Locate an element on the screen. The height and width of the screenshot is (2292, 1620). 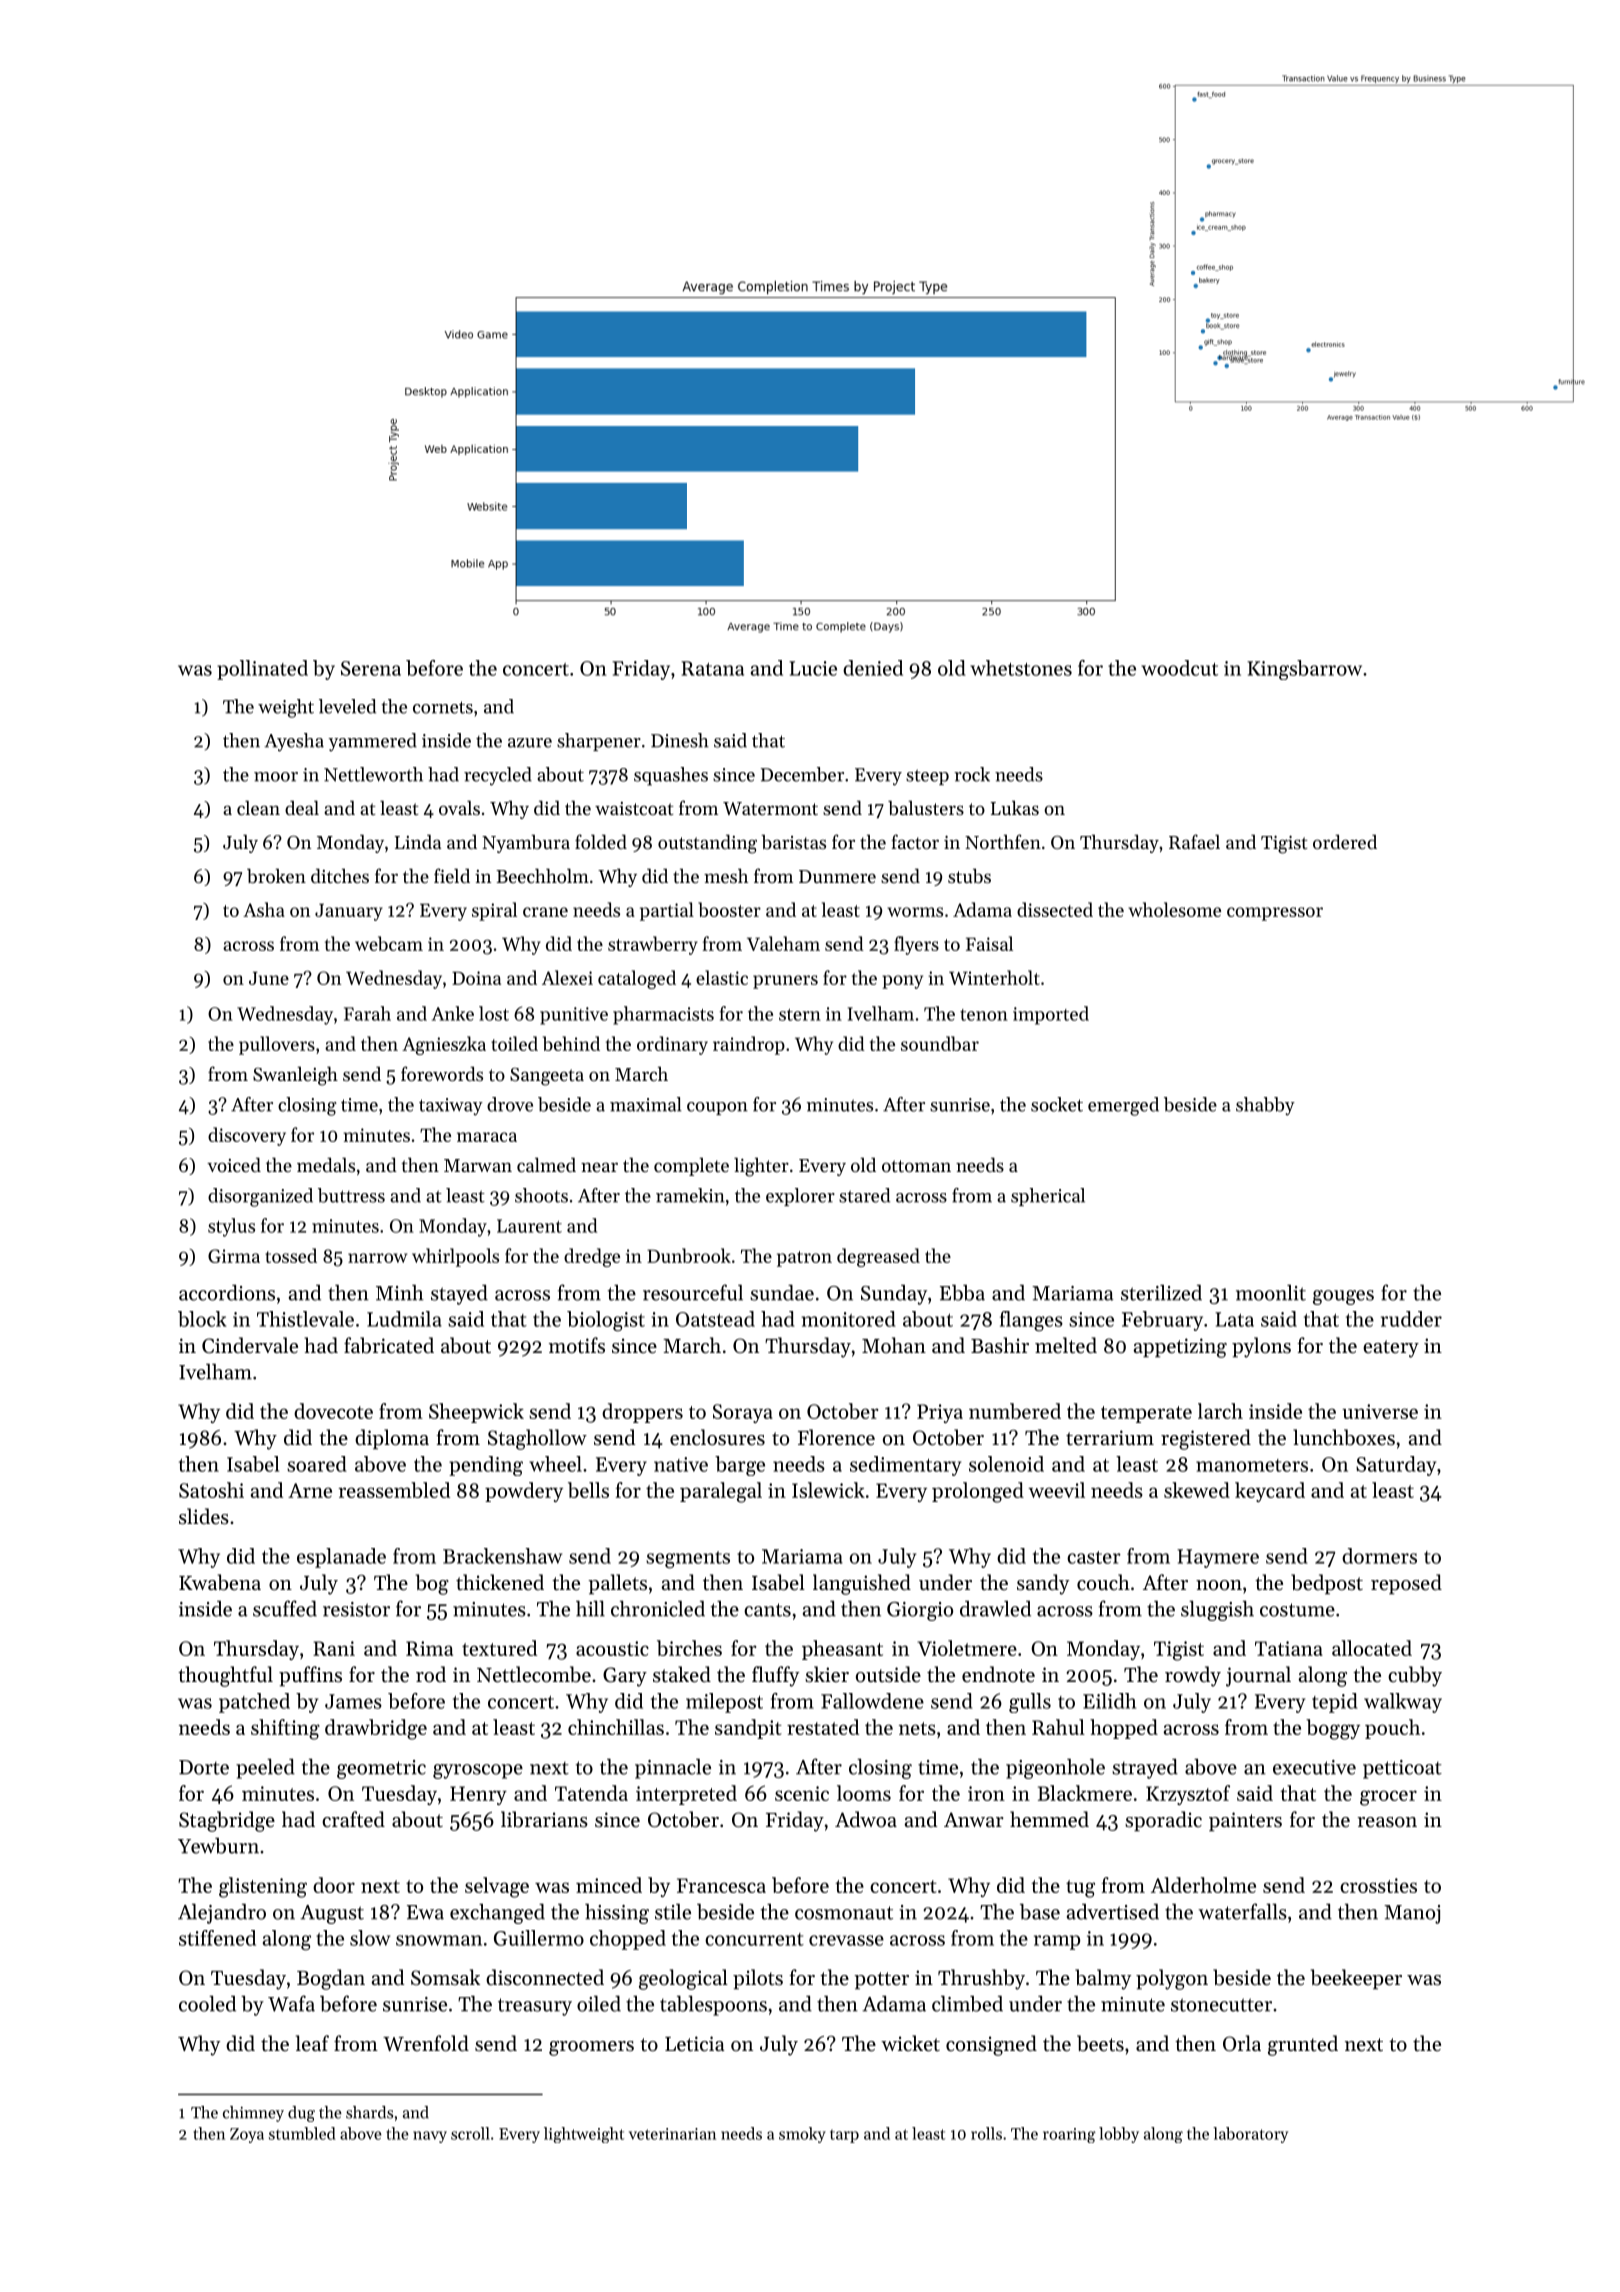
voiced is located at coordinates (234, 1164).
